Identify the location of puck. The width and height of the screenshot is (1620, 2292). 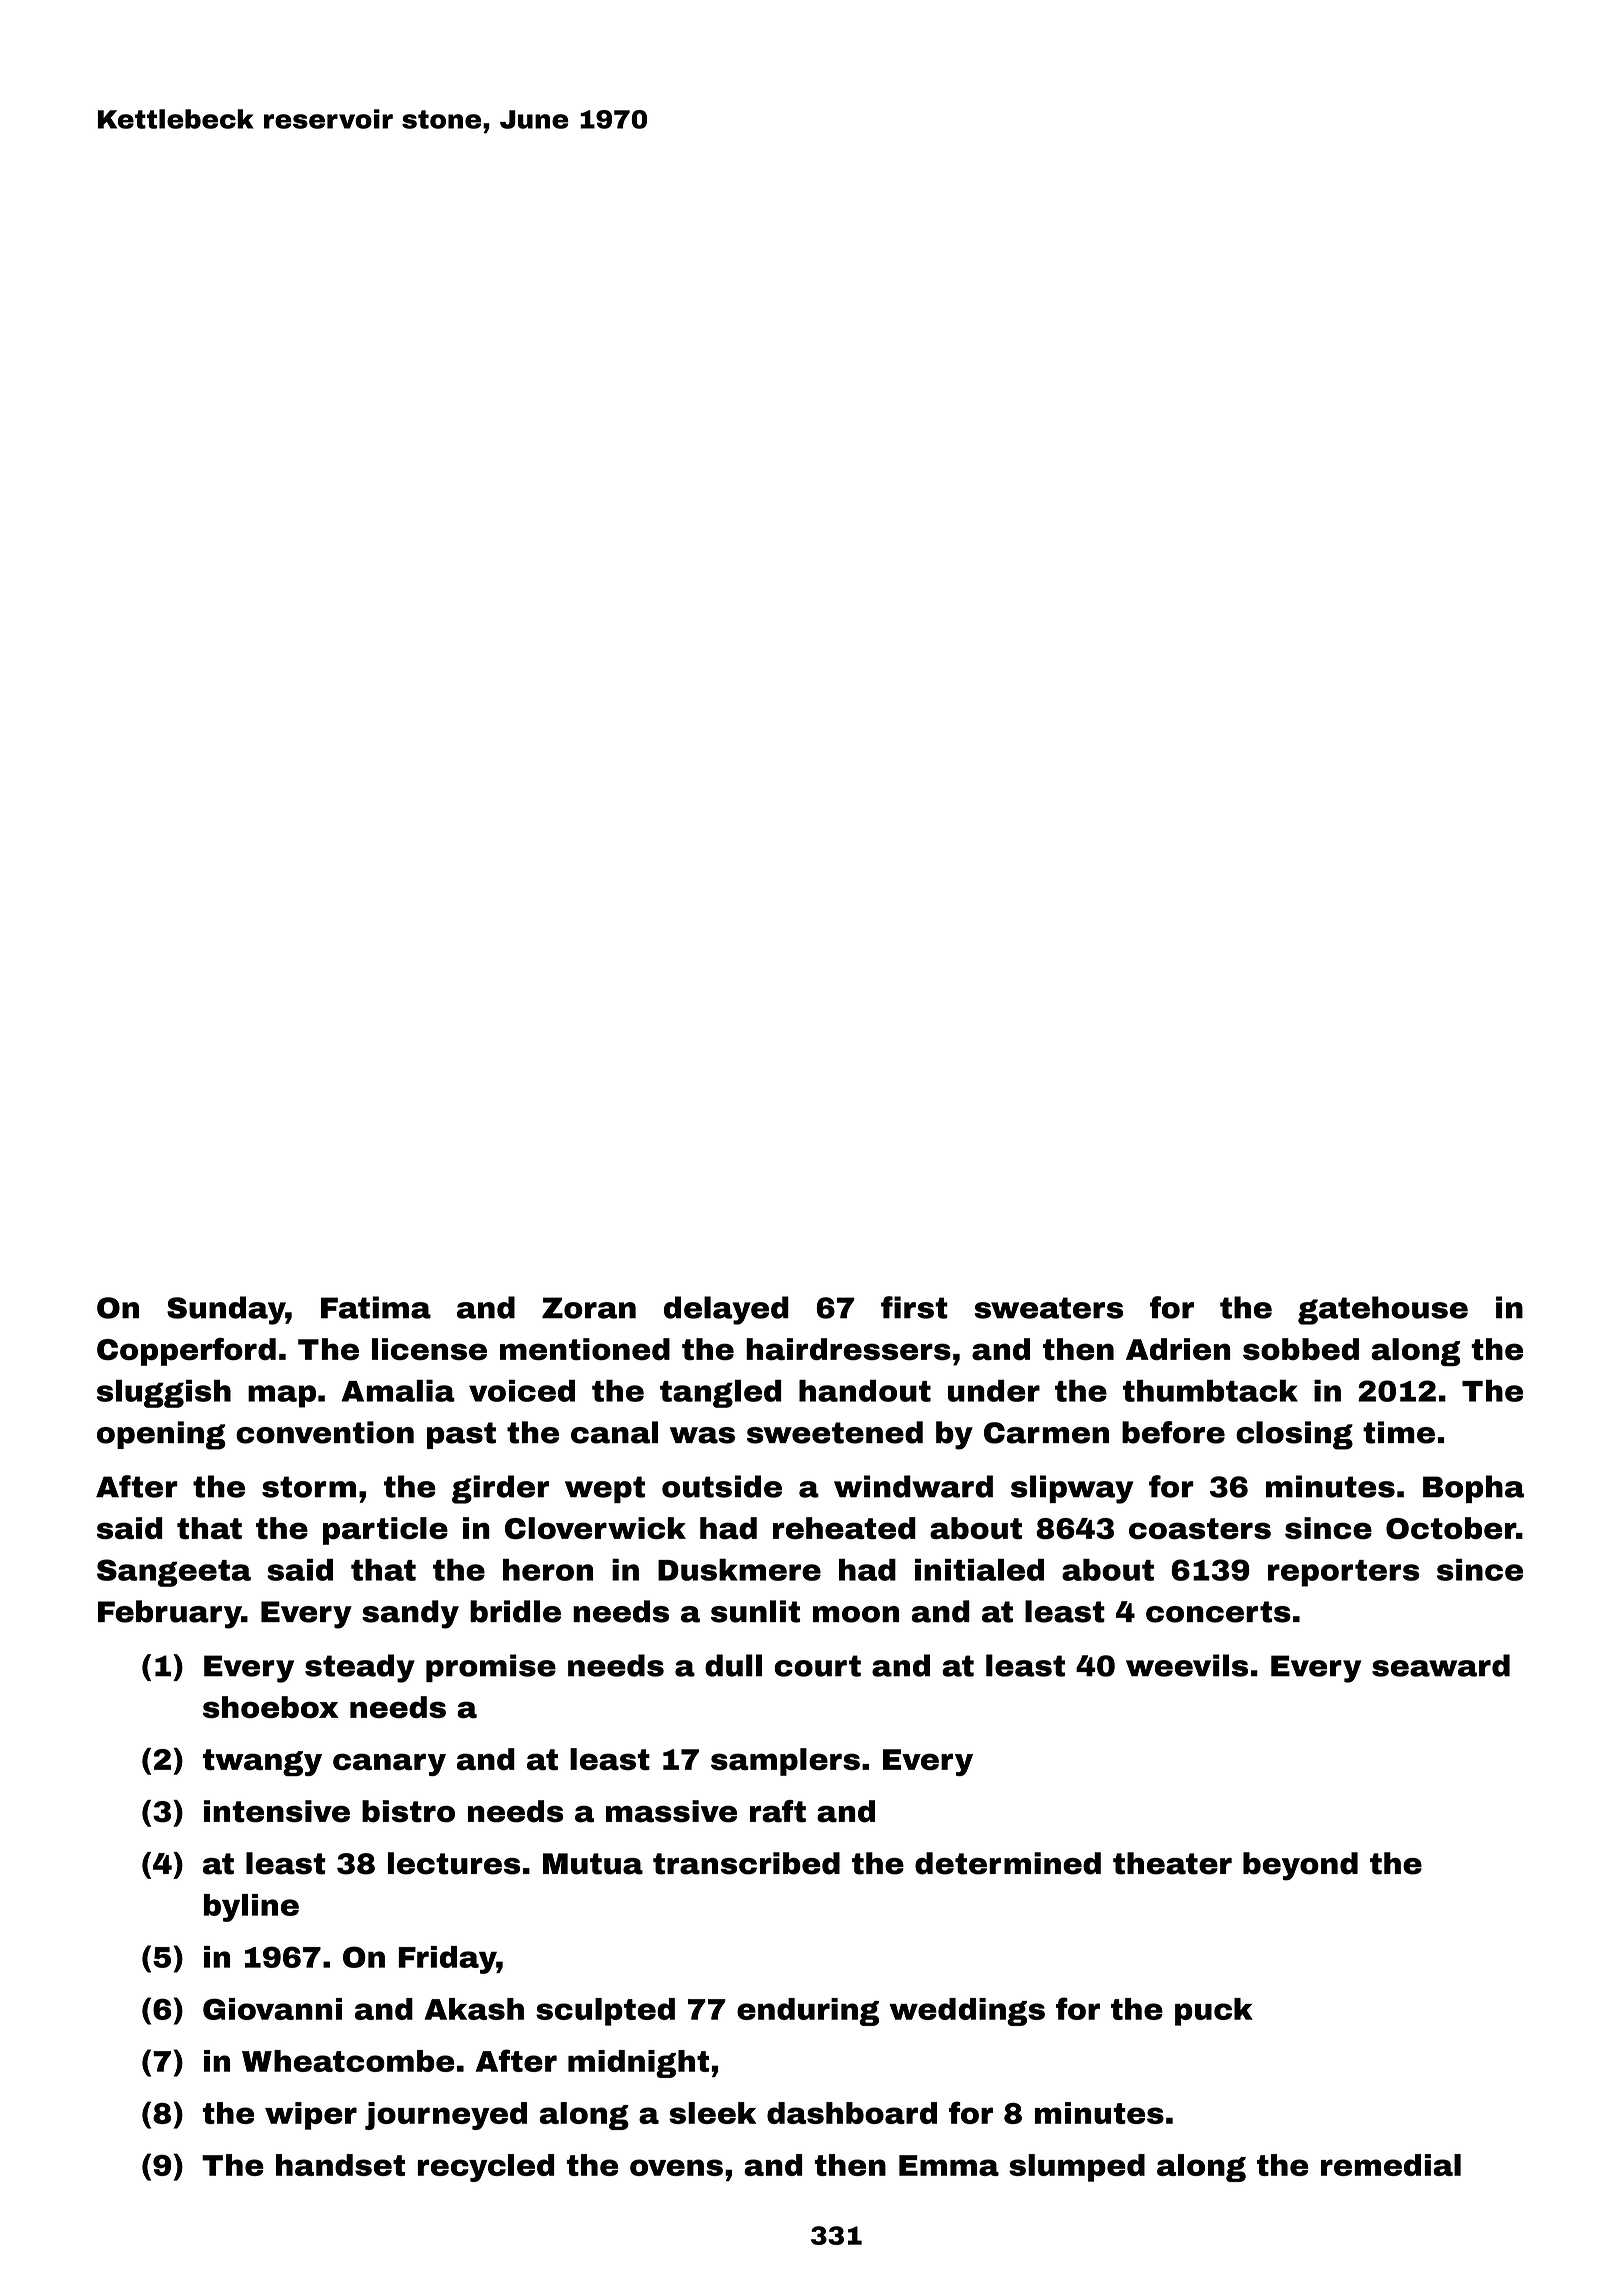
(1214, 2012).
